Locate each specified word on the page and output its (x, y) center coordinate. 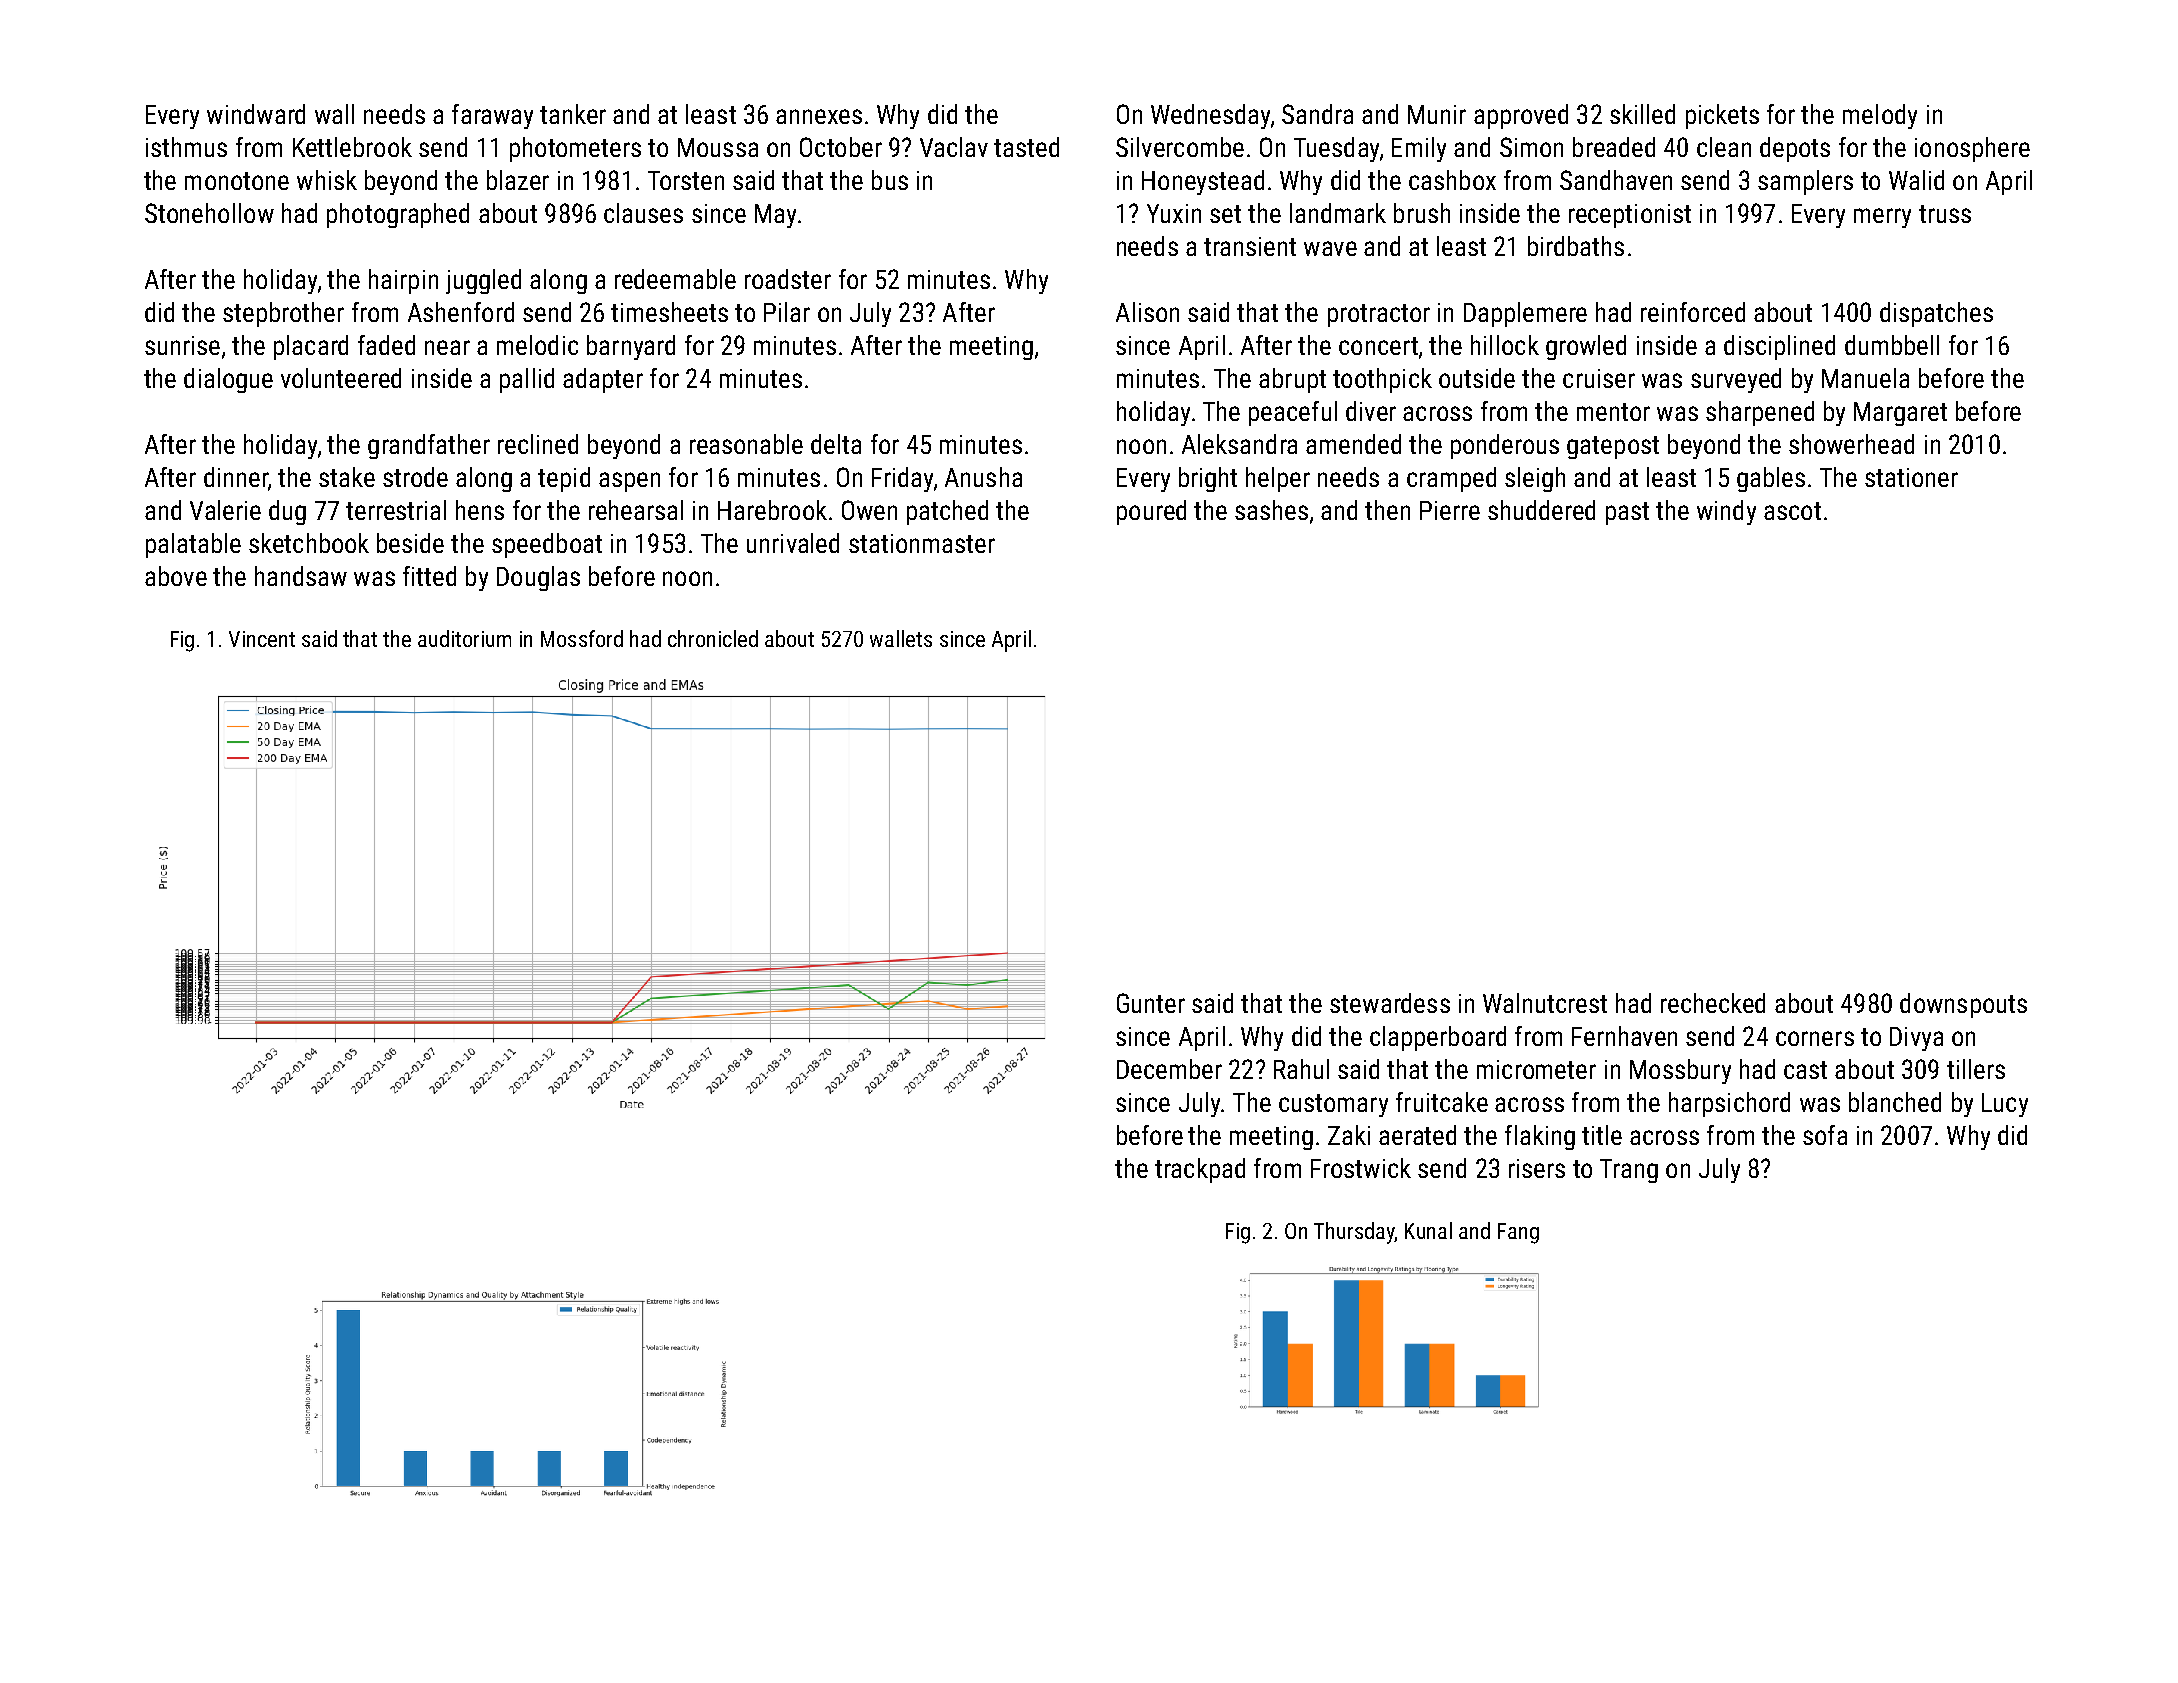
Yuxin (1174, 213)
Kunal (1428, 1230)
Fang (1518, 1233)
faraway (492, 116)
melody (1880, 116)
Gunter (1151, 1003)
